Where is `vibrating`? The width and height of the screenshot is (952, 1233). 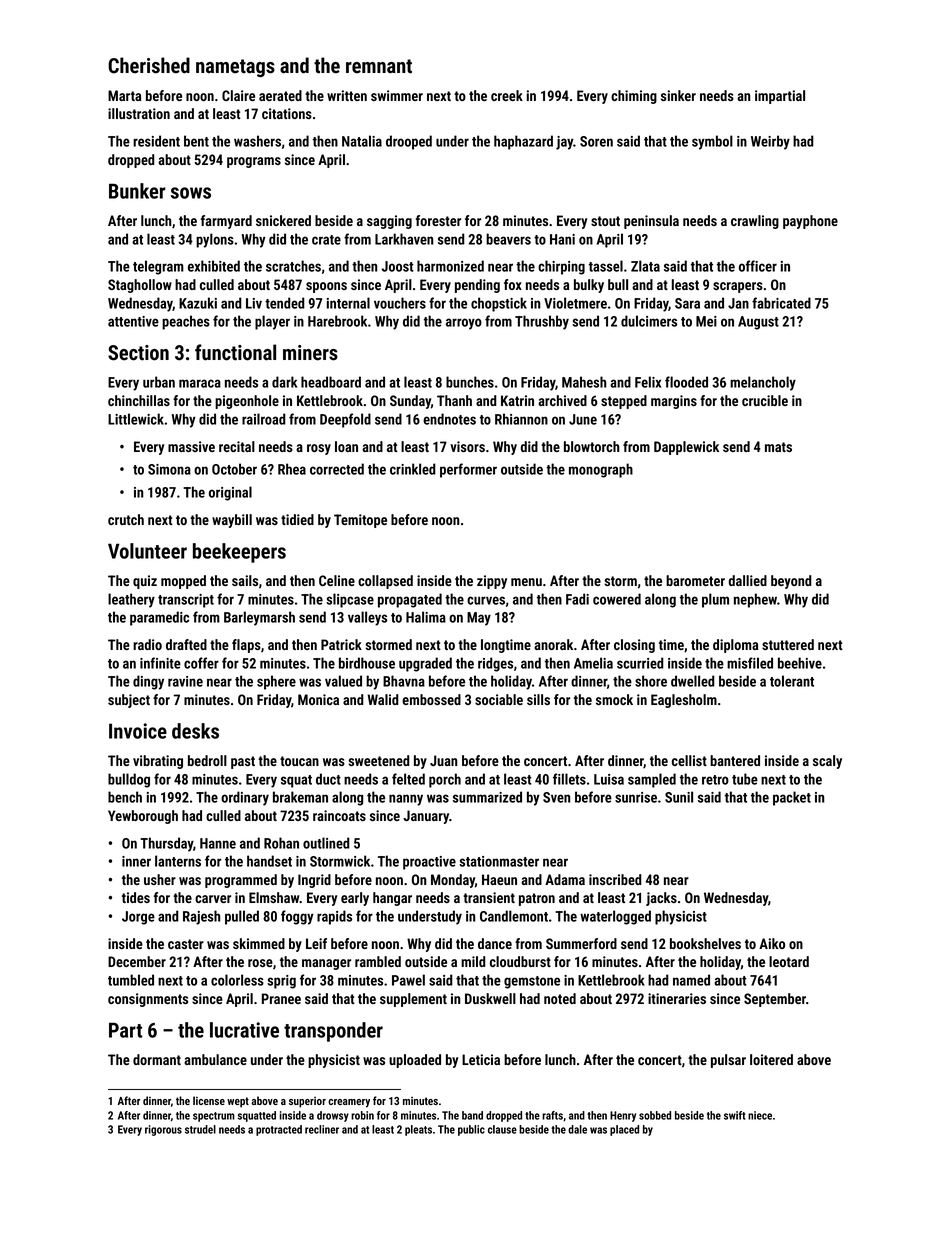
vibrating is located at coordinates (158, 762).
